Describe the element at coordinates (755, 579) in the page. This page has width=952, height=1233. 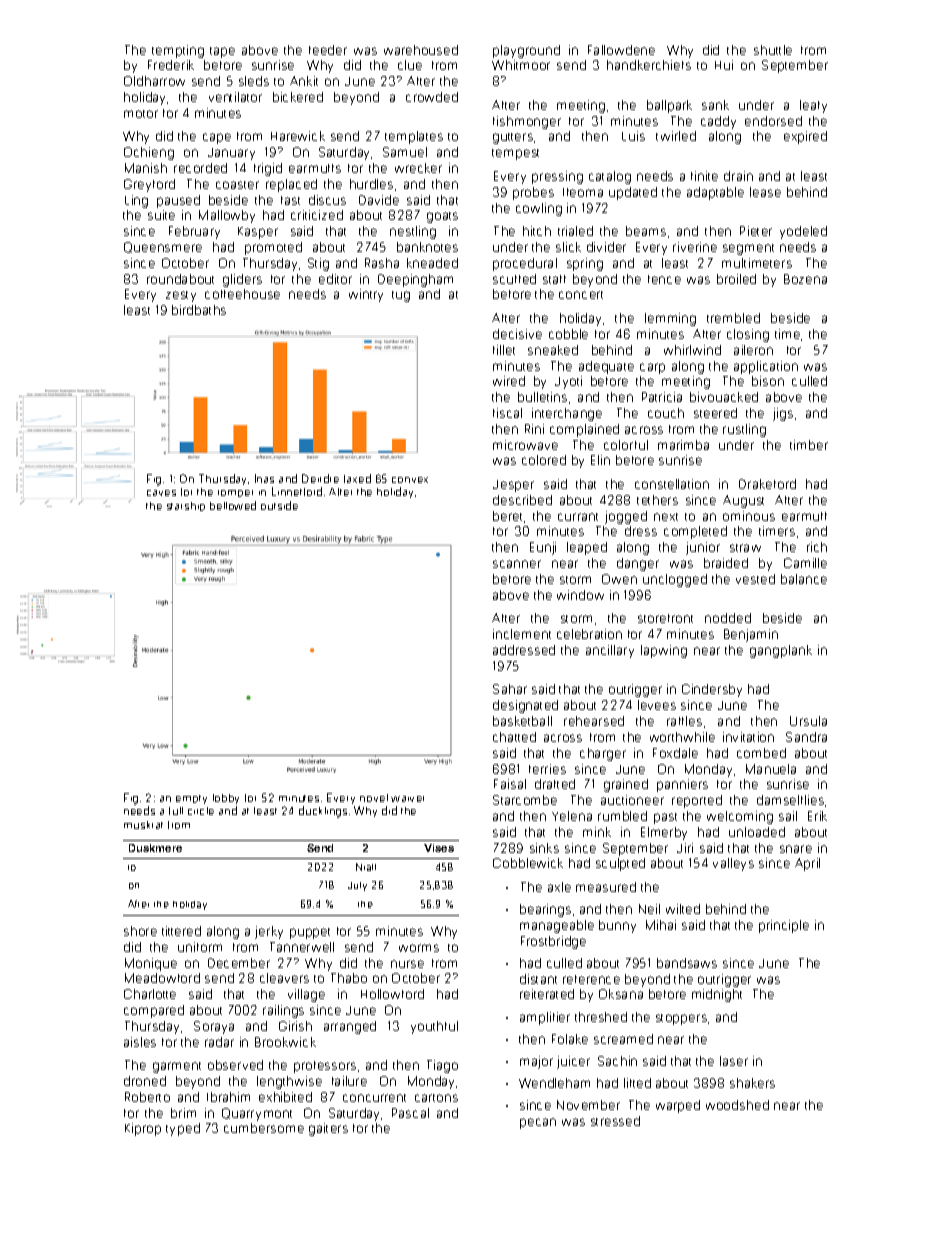
I see `vested` at that location.
